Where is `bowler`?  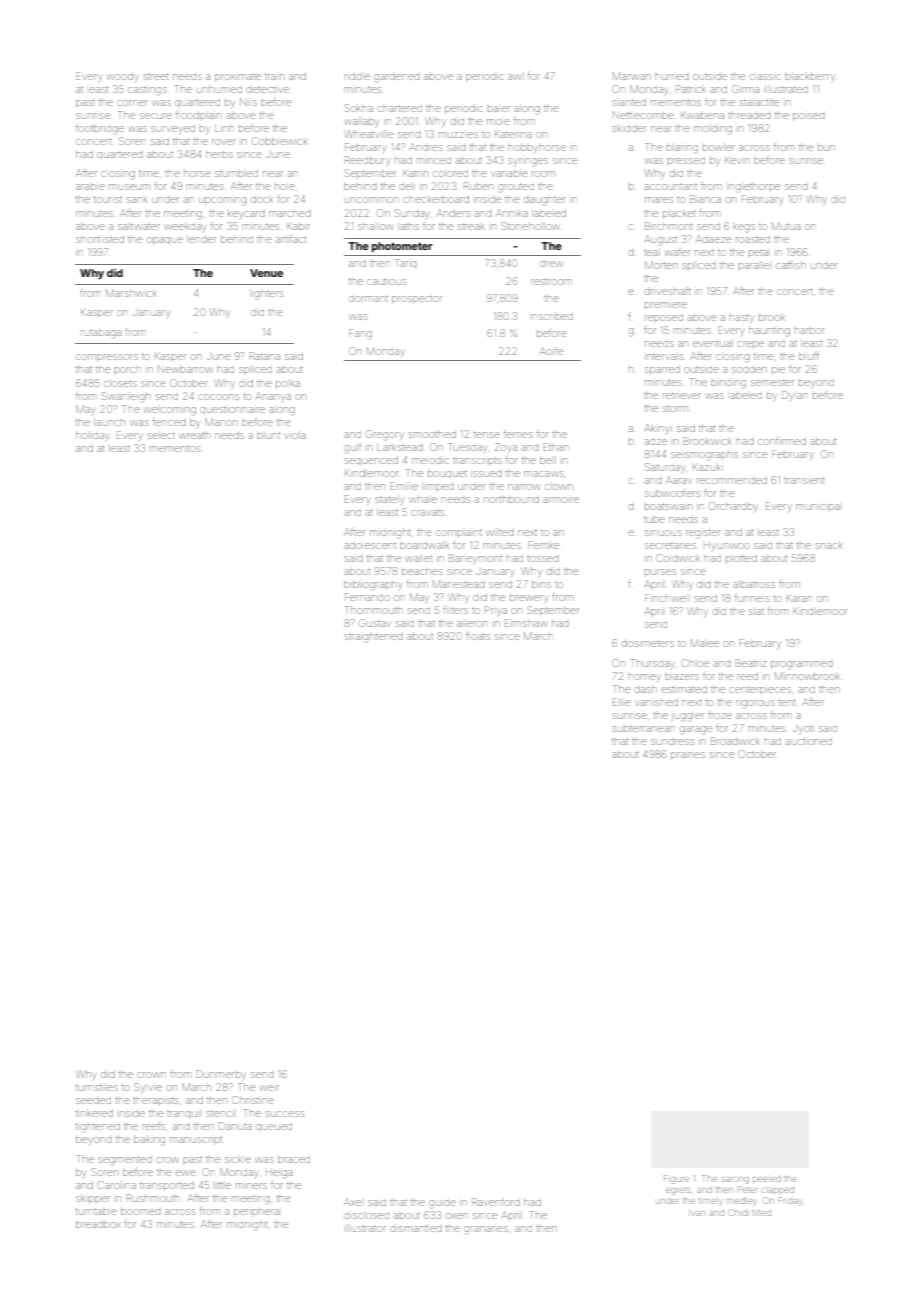
bowler is located at coordinates (718, 147).
